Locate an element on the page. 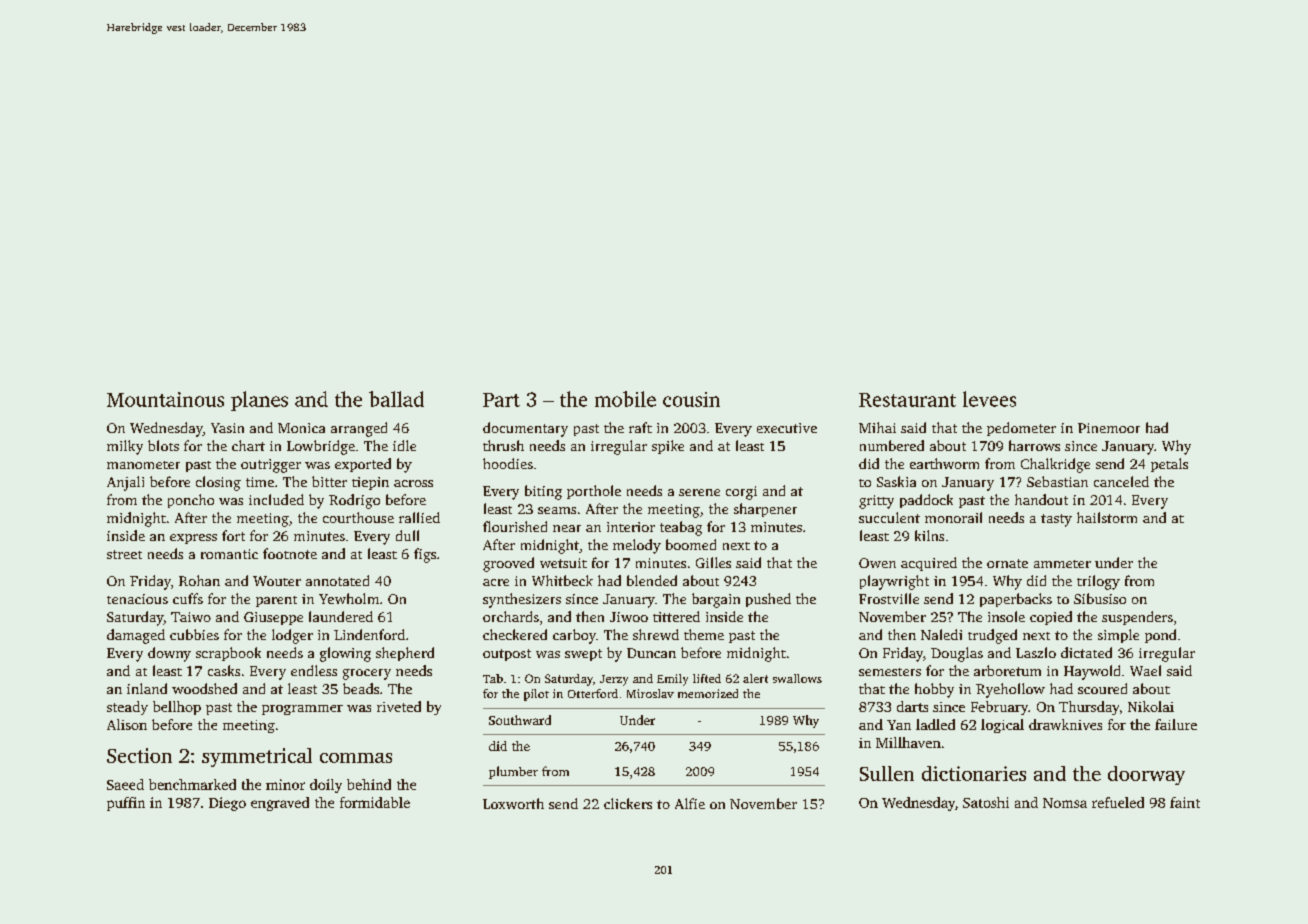  levees is located at coordinates (989, 399).
